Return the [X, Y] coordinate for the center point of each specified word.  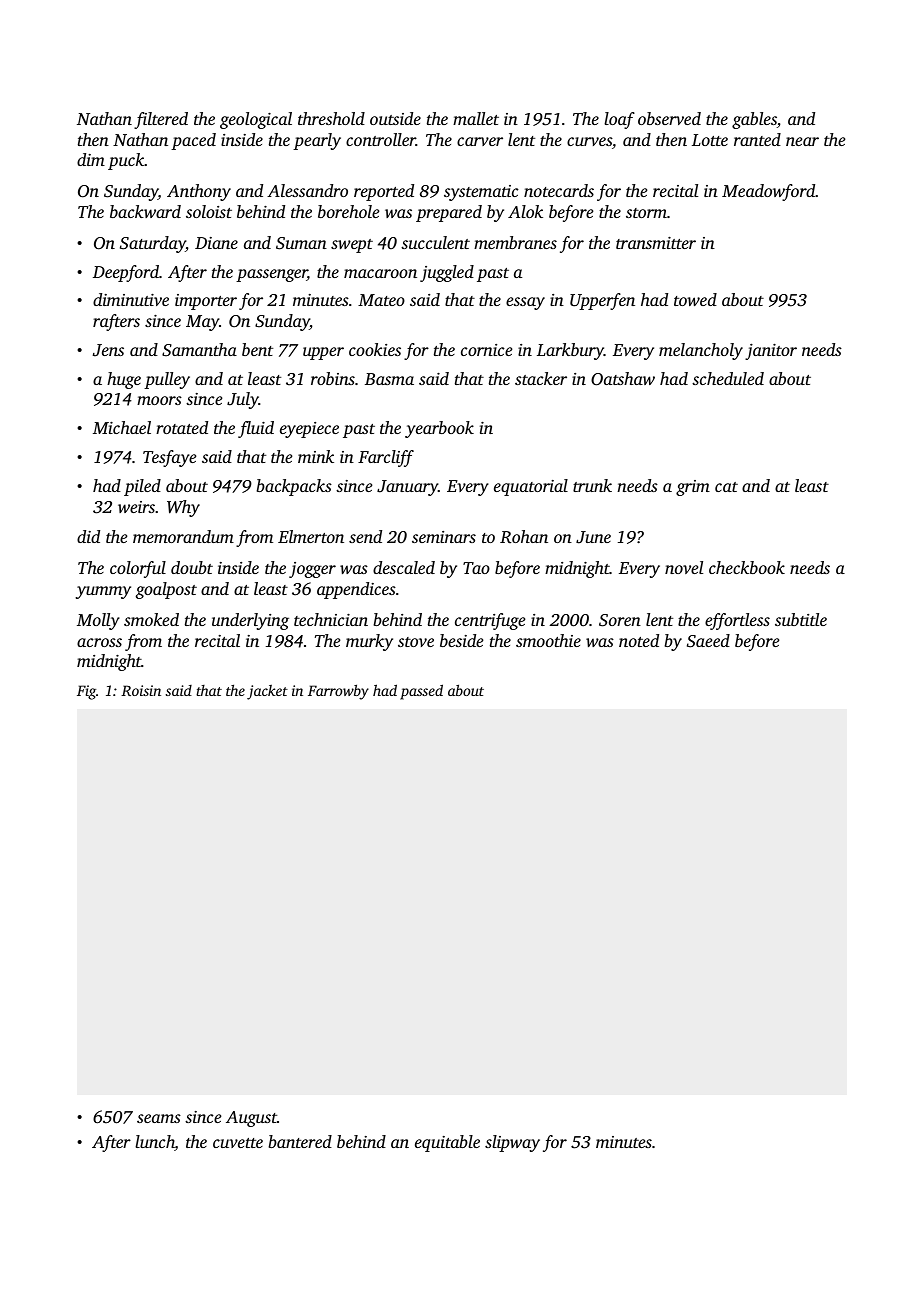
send [365, 536]
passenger [271, 275]
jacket [267, 692]
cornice [486, 350]
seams [159, 1118]
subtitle [801, 619]
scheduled [728, 378]
